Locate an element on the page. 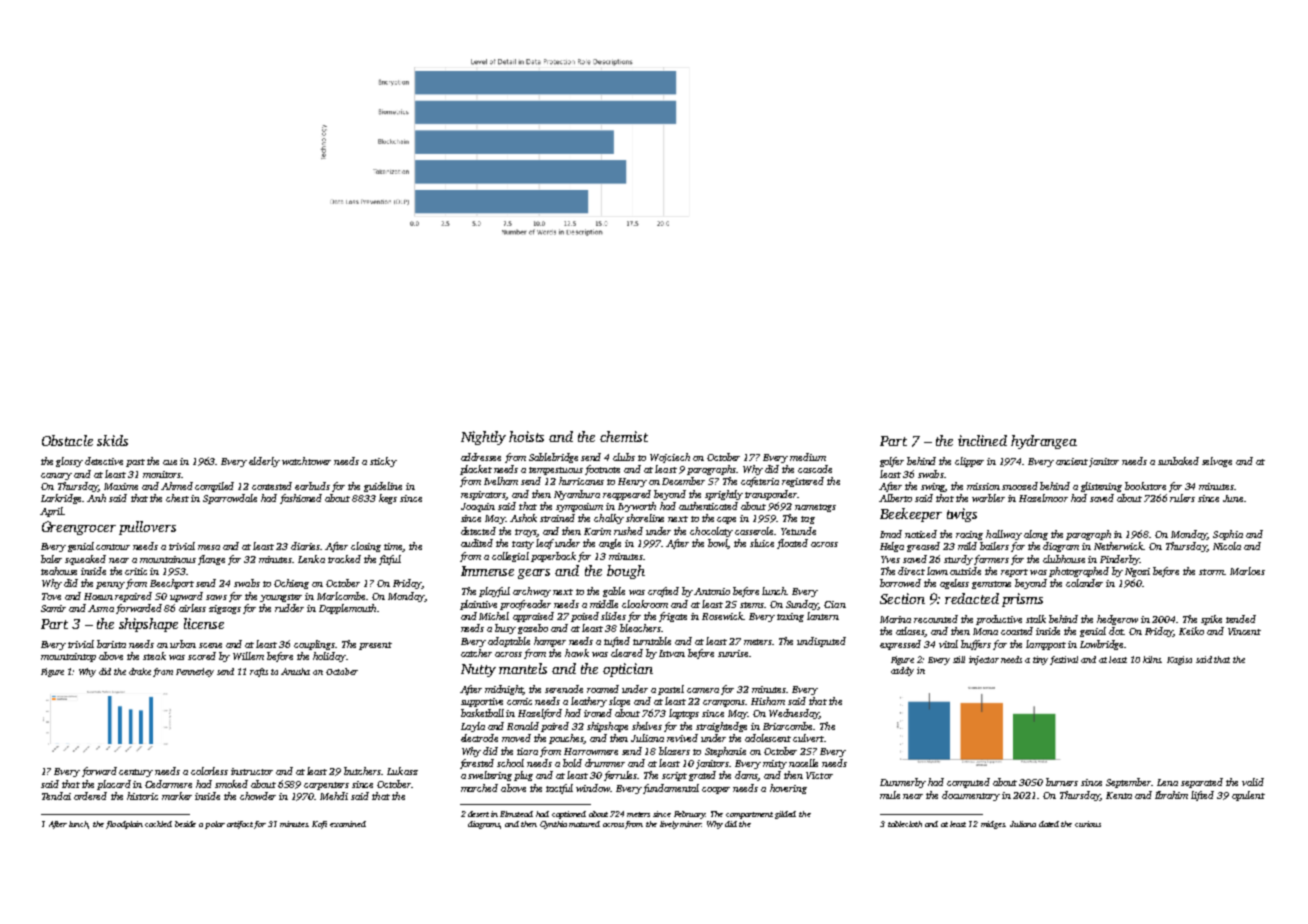 The image size is (1308, 924). mountainous is located at coordinates (168, 559).
